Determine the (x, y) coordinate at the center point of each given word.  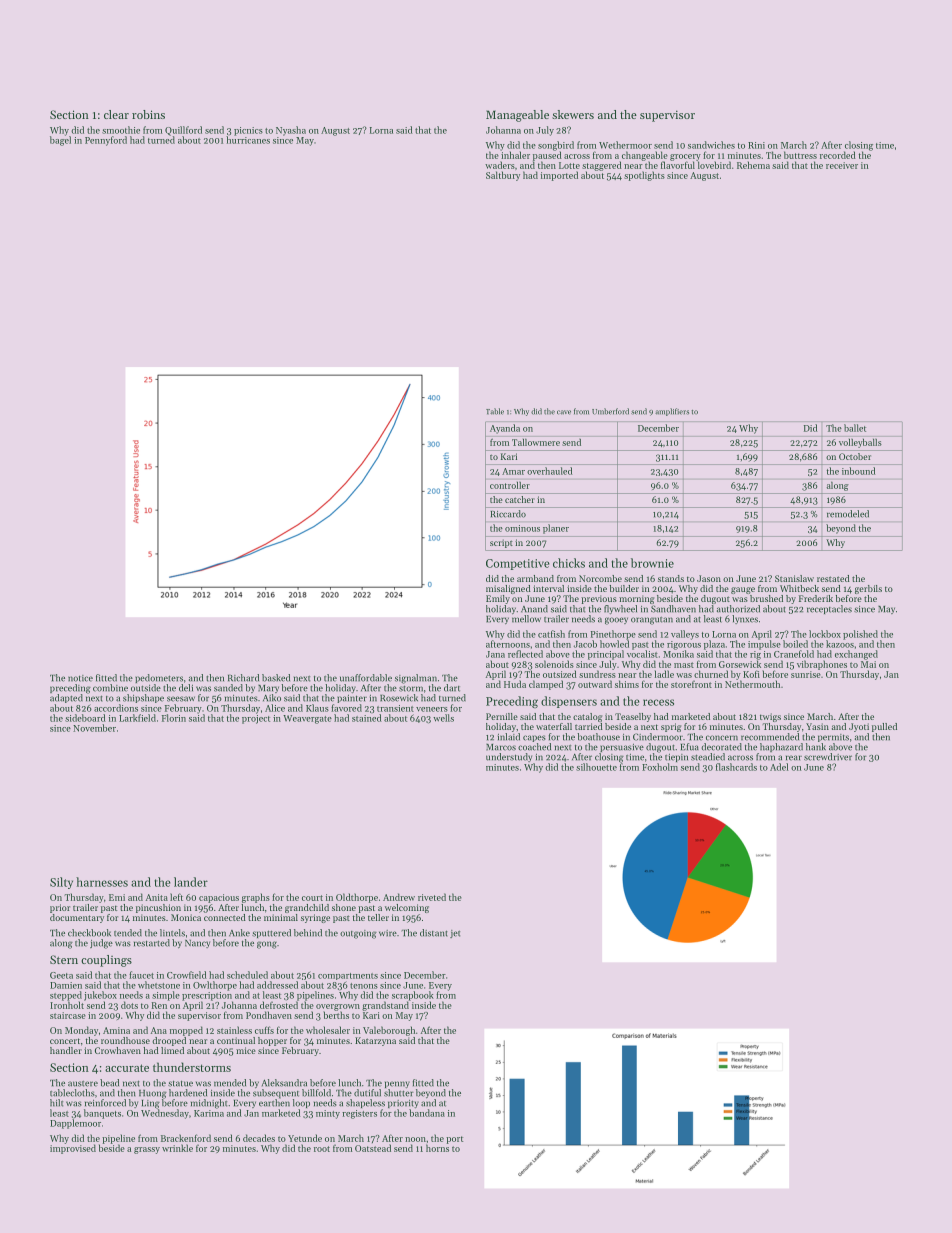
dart (452, 688)
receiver (842, 165)
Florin (174, 718)
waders (500, 165)
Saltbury (503, 176)
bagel (60, 141)
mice (246, 1050)
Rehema (753, 165)
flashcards (736, 767)
